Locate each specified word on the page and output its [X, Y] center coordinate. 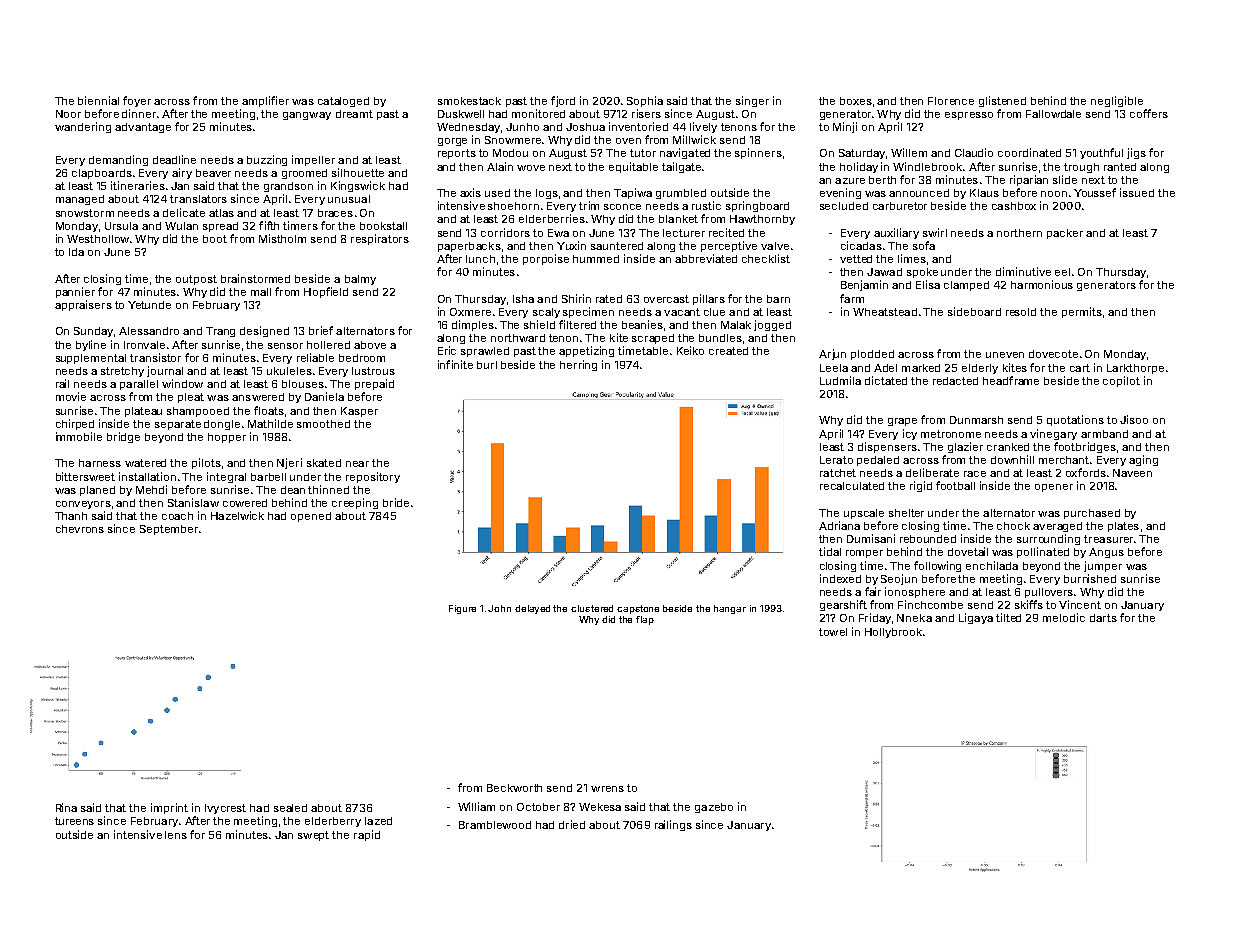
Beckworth [514, 788]
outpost [196, 280]
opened [311, 517]
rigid [921, 486]
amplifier [265, 101]
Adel [885, 368]
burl [487, 365]
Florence [951, 101]
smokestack [469, 101]
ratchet [838, 473]
